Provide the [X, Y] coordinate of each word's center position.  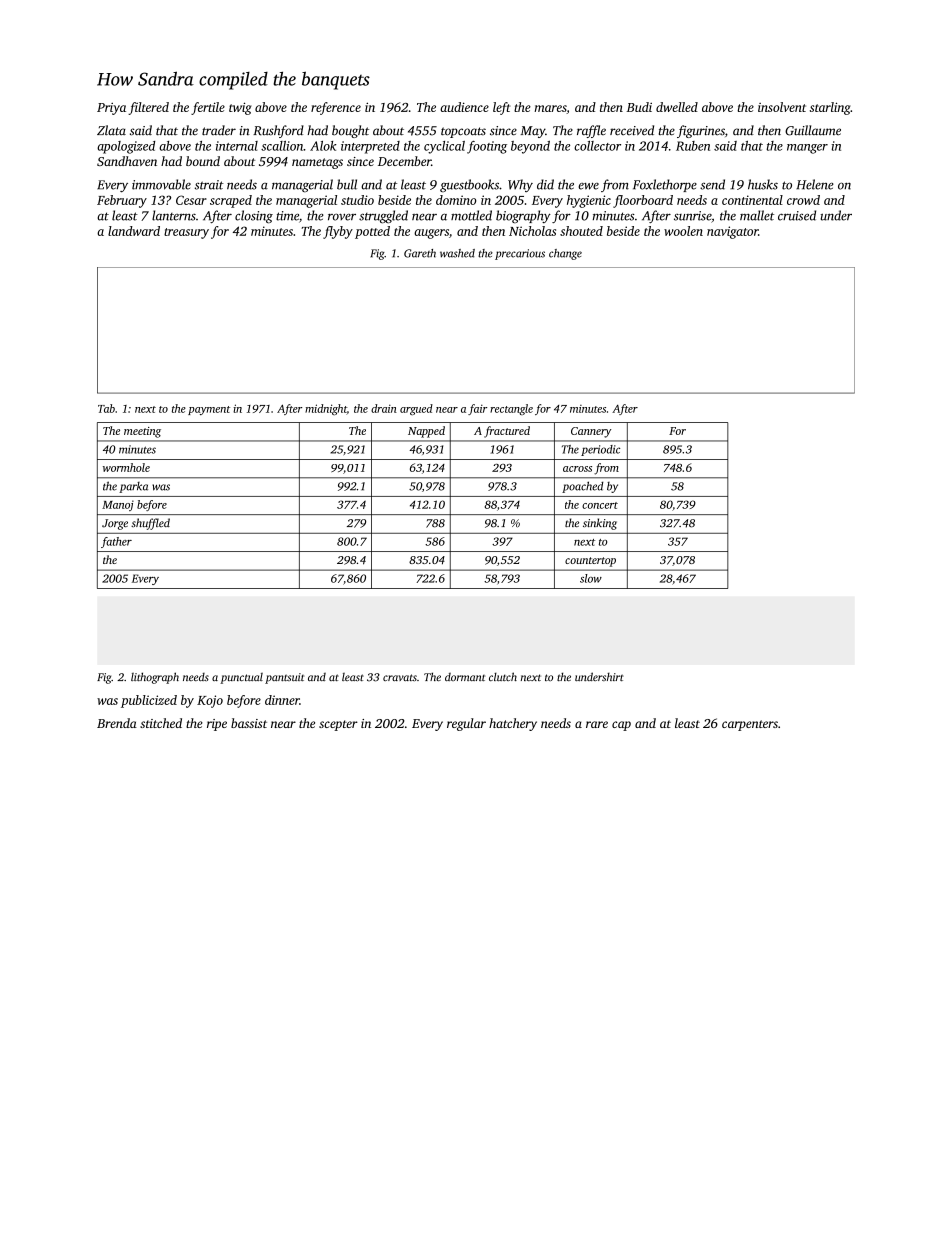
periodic [600, 450]
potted [372, 232]
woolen [683, 231]
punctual [241, 678]
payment [209, 410]
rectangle [511, 409]
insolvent [782, 107]
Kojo [210, 701]
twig [240, 108]
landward [134, 231]
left [501, 108]
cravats [400, 677]
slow [591, 578]
